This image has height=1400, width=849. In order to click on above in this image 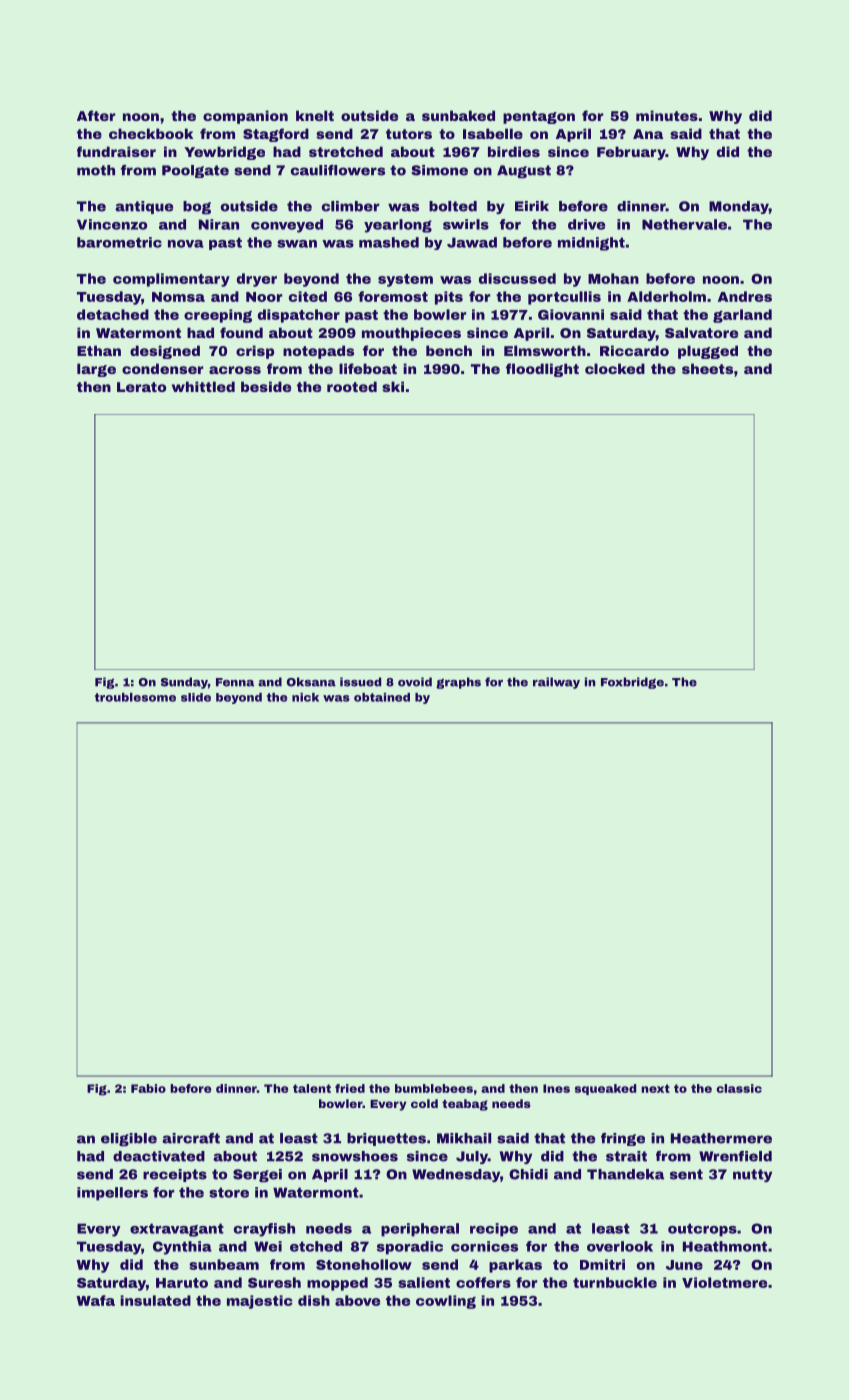, I will do `click(357, 1300)`.
